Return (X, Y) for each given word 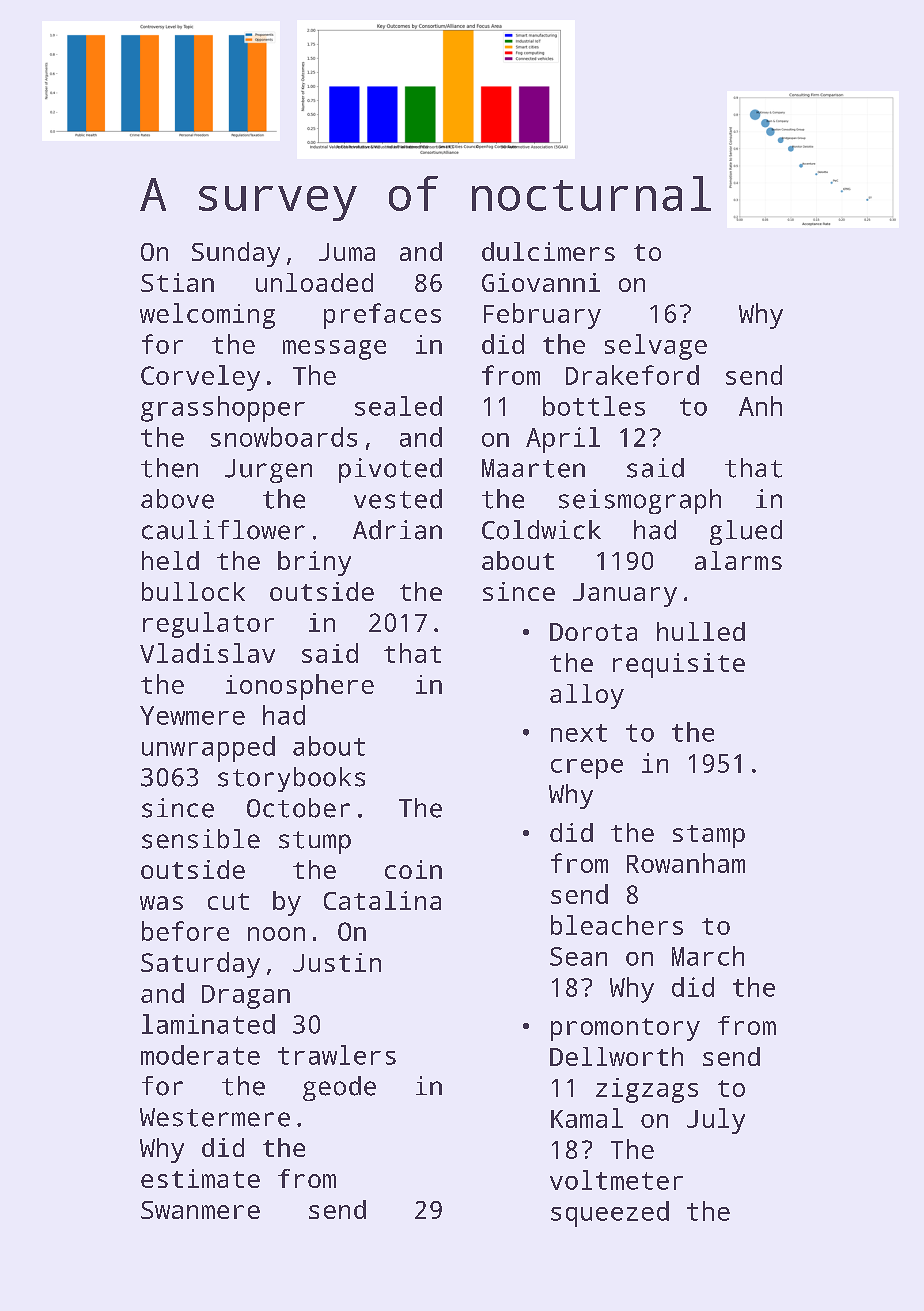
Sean (578, 956)
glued (746, 532)
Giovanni (541, 282)
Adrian (397, 530)
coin (413, 869)
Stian (177, 282)
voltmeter (616, 1180)
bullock (193, 591)
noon (276, 934)
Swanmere (200, 1210)
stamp (709, 836)
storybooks (291, 779)
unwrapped (208, 749)
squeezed (610, 1214)
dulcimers (548, 251)
